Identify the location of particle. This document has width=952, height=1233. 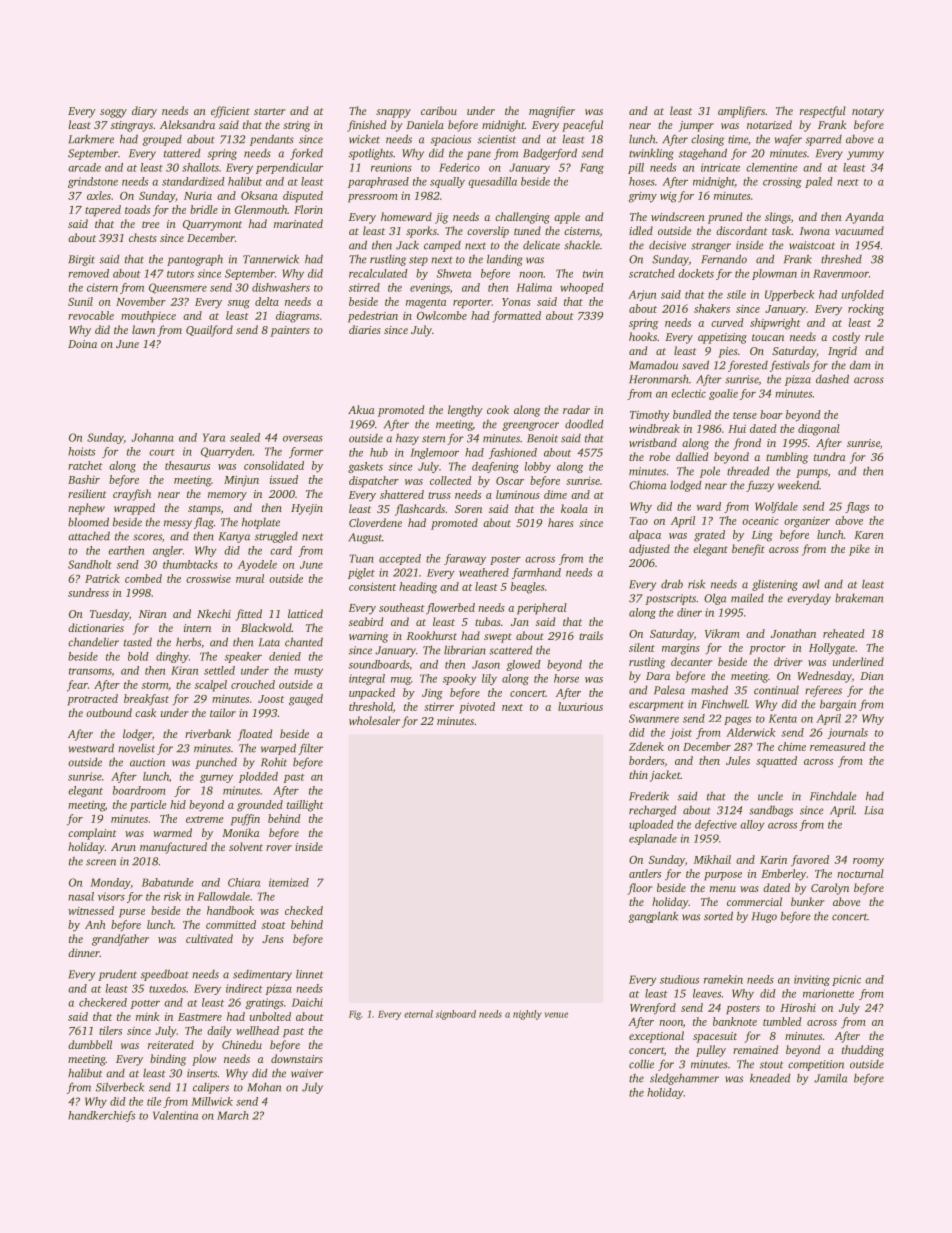
(148, 806).
